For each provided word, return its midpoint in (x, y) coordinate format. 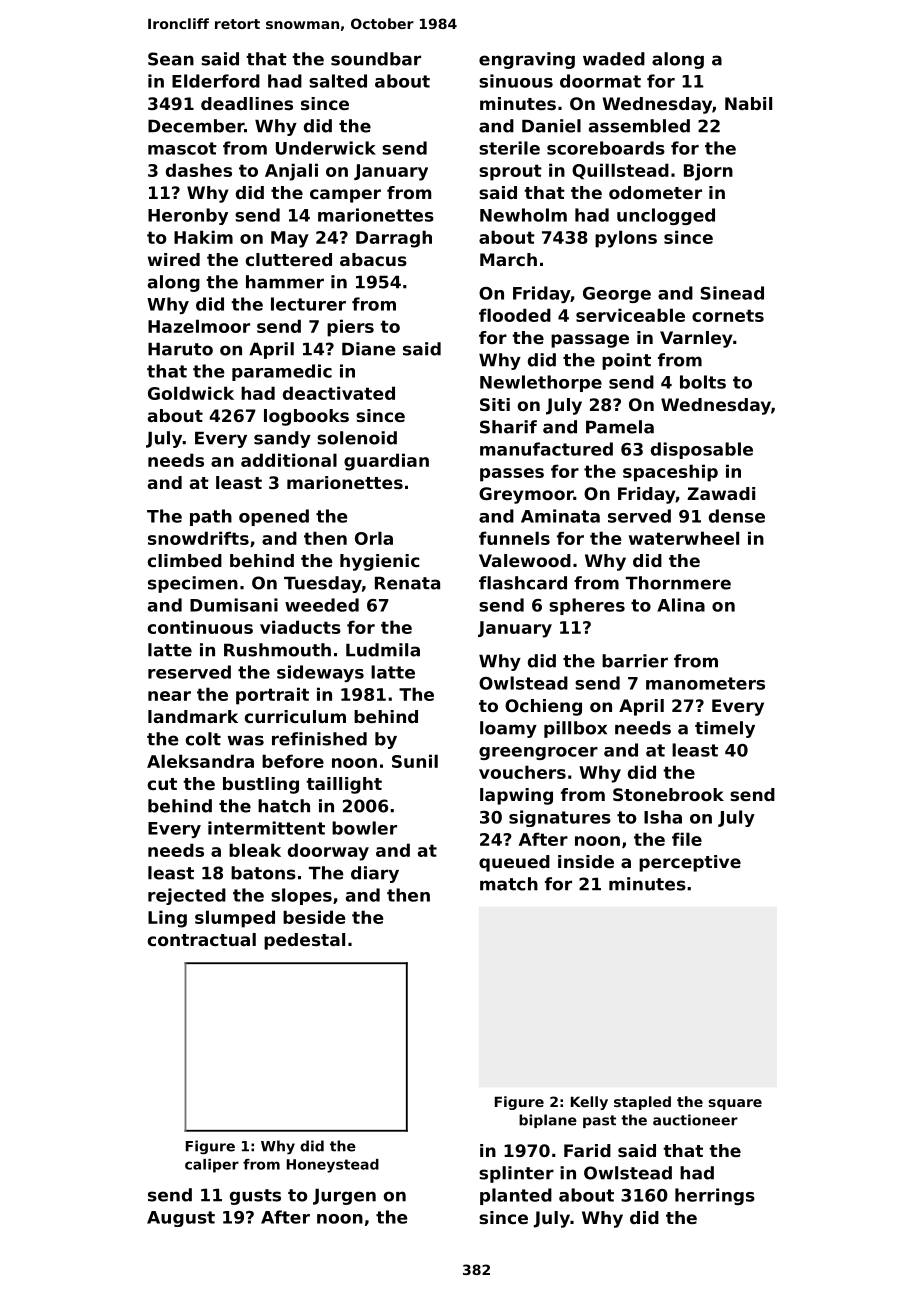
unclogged (666, 216)
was (246, 740)
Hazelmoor (199, 326)
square (735, 1104)
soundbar (376, 59)
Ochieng (543, 707)
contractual (202, 939)
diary (375, 874)
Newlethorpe (541, 383)
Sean (171, 59)
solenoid (357, 438)
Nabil (748, 103)
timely (725, 729)
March (508, 259)
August (181, 1219)
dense (737, 516)
